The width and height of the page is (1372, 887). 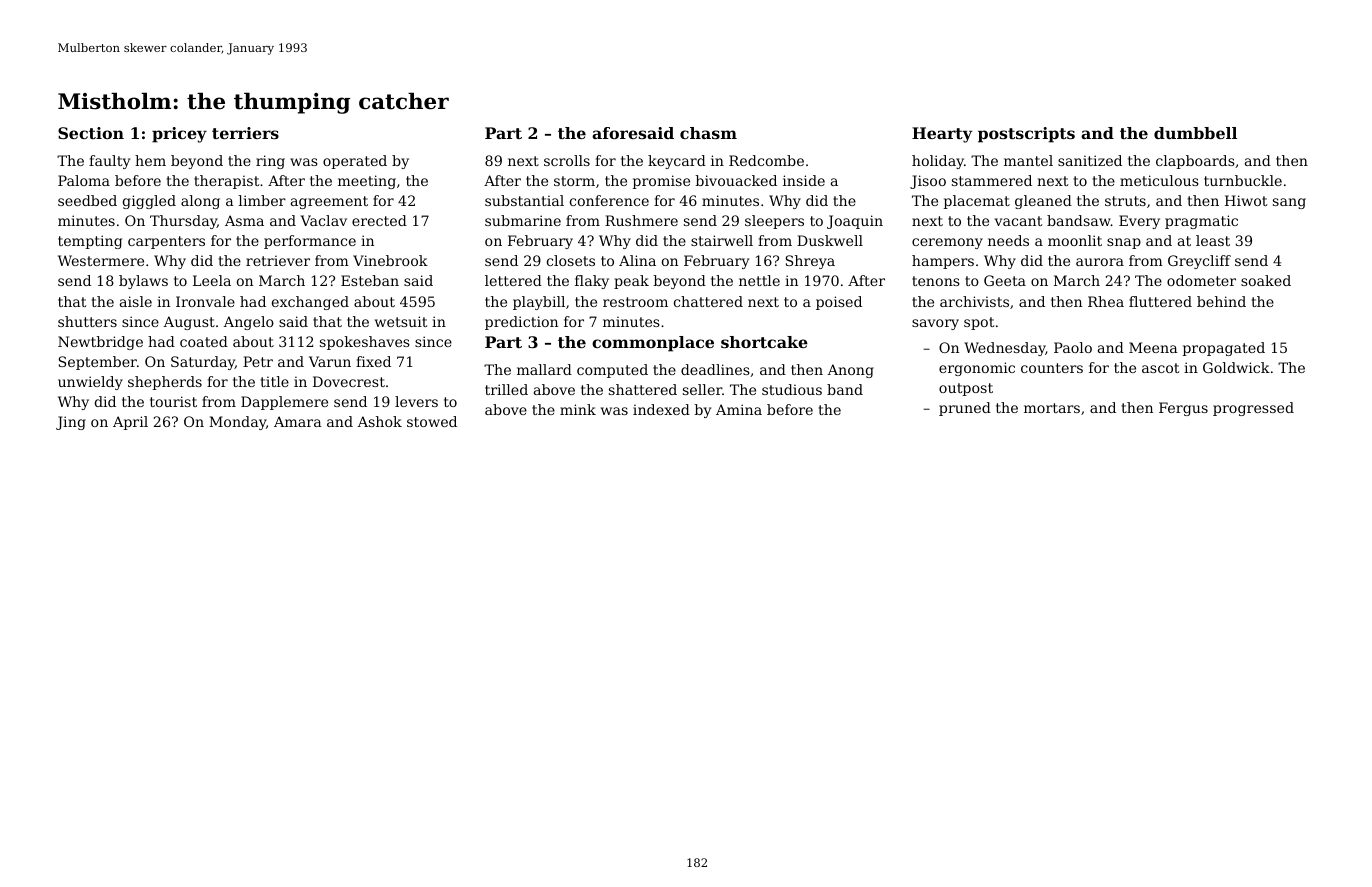 What do you see at coordinates (938, 162) in the page?
I see `holiday` at bounding box center [938, 162].
